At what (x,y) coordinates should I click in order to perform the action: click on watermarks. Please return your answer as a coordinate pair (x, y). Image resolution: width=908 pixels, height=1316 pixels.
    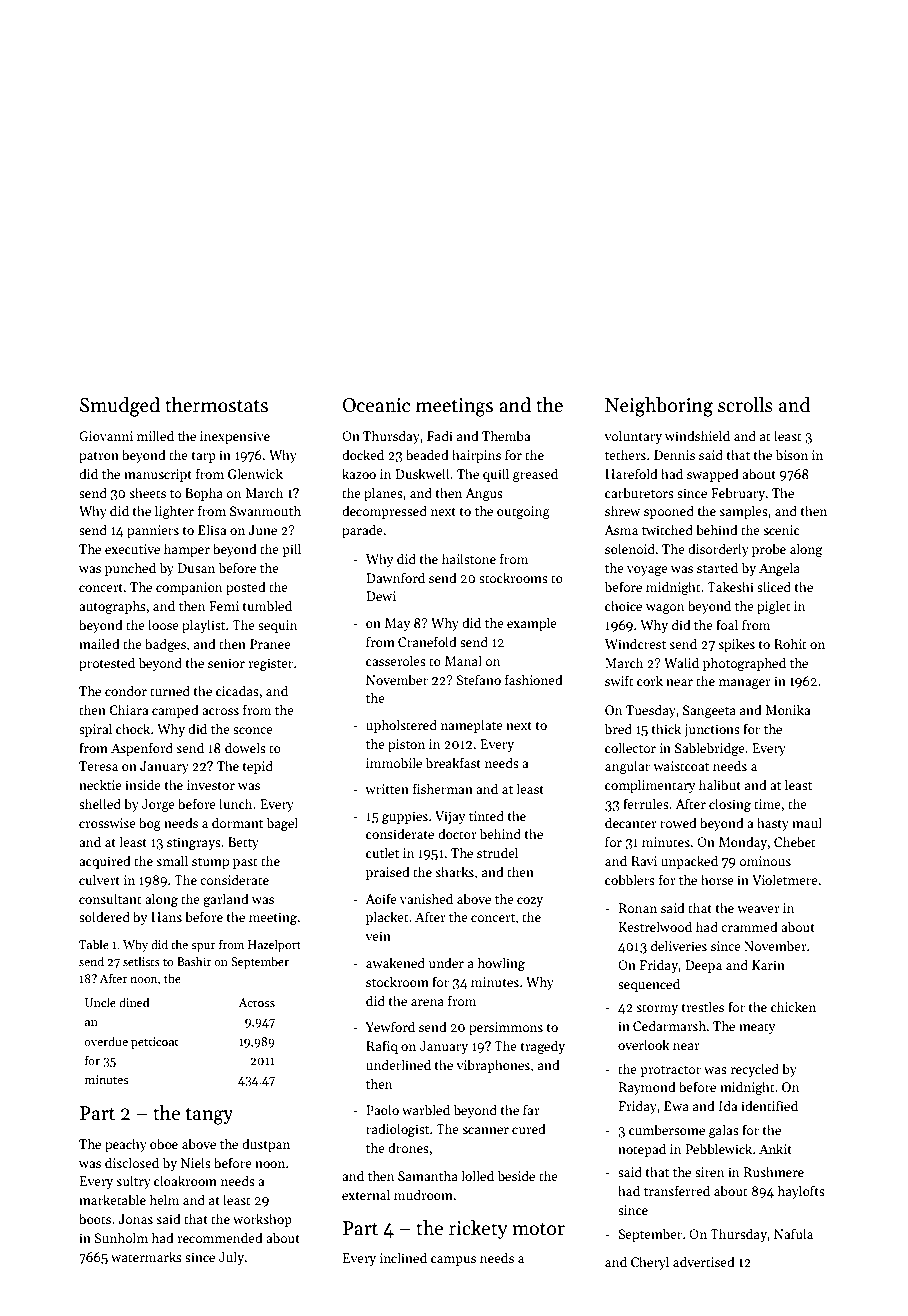
    Looking at the image, I should click on (146, 1256).
